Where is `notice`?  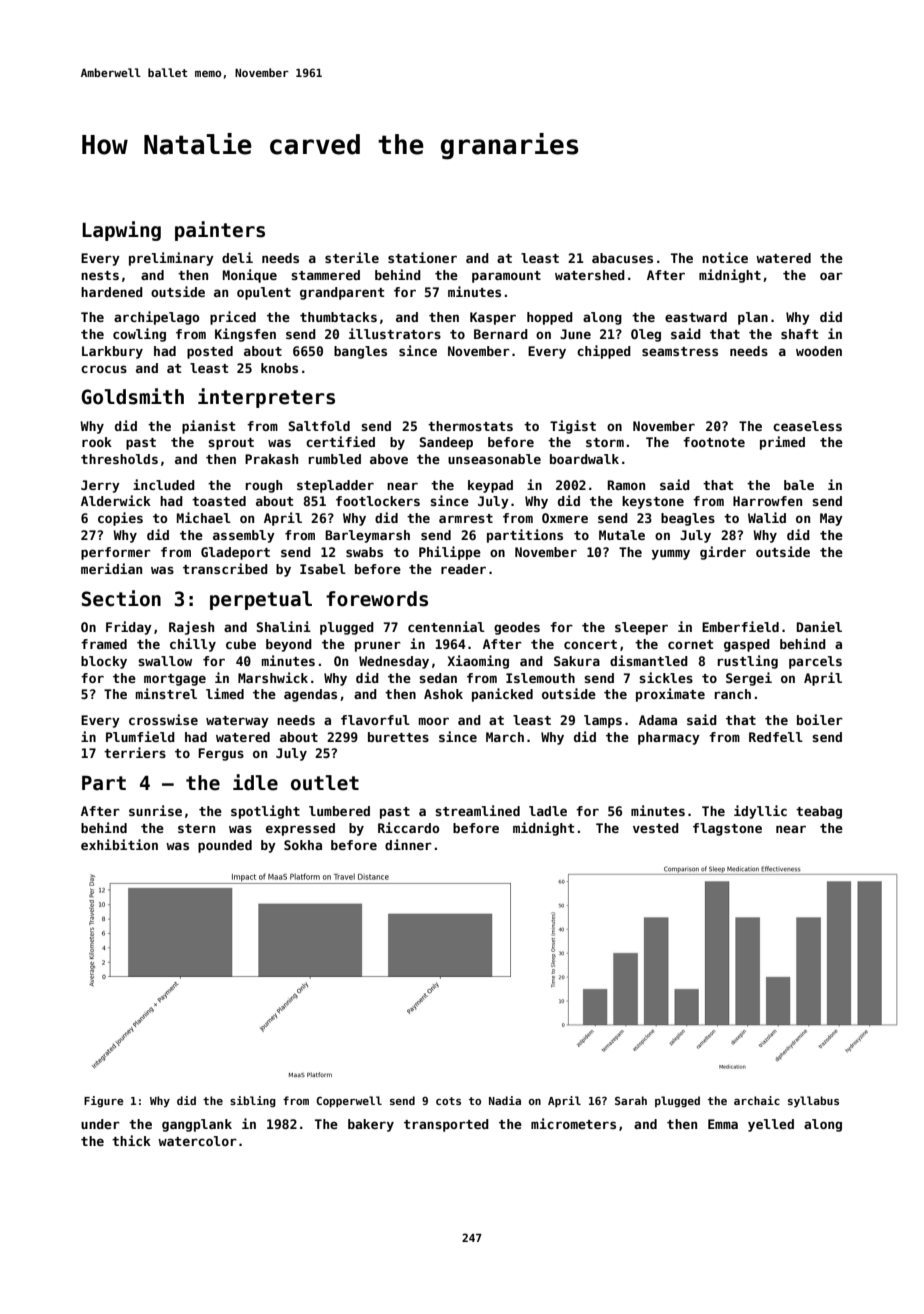
notice is located at coordinates (725, 257).
